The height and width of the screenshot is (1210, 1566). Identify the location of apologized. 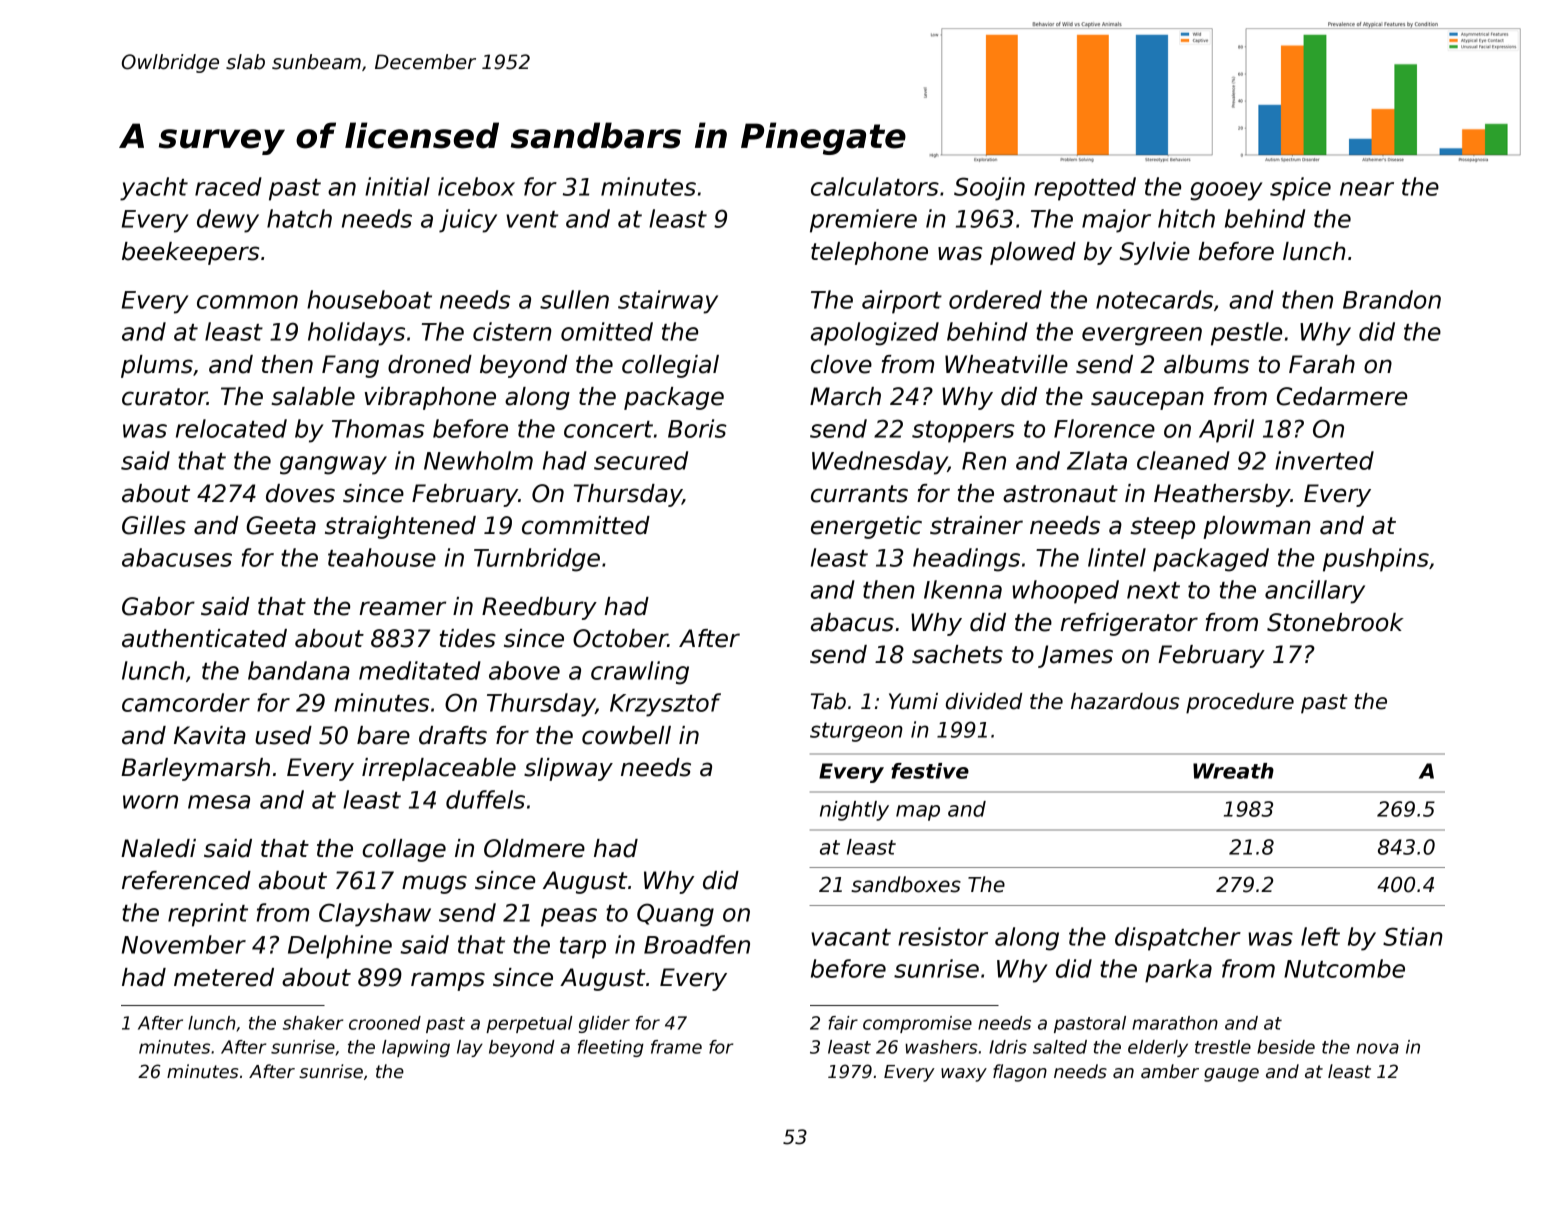
(875, 334).
